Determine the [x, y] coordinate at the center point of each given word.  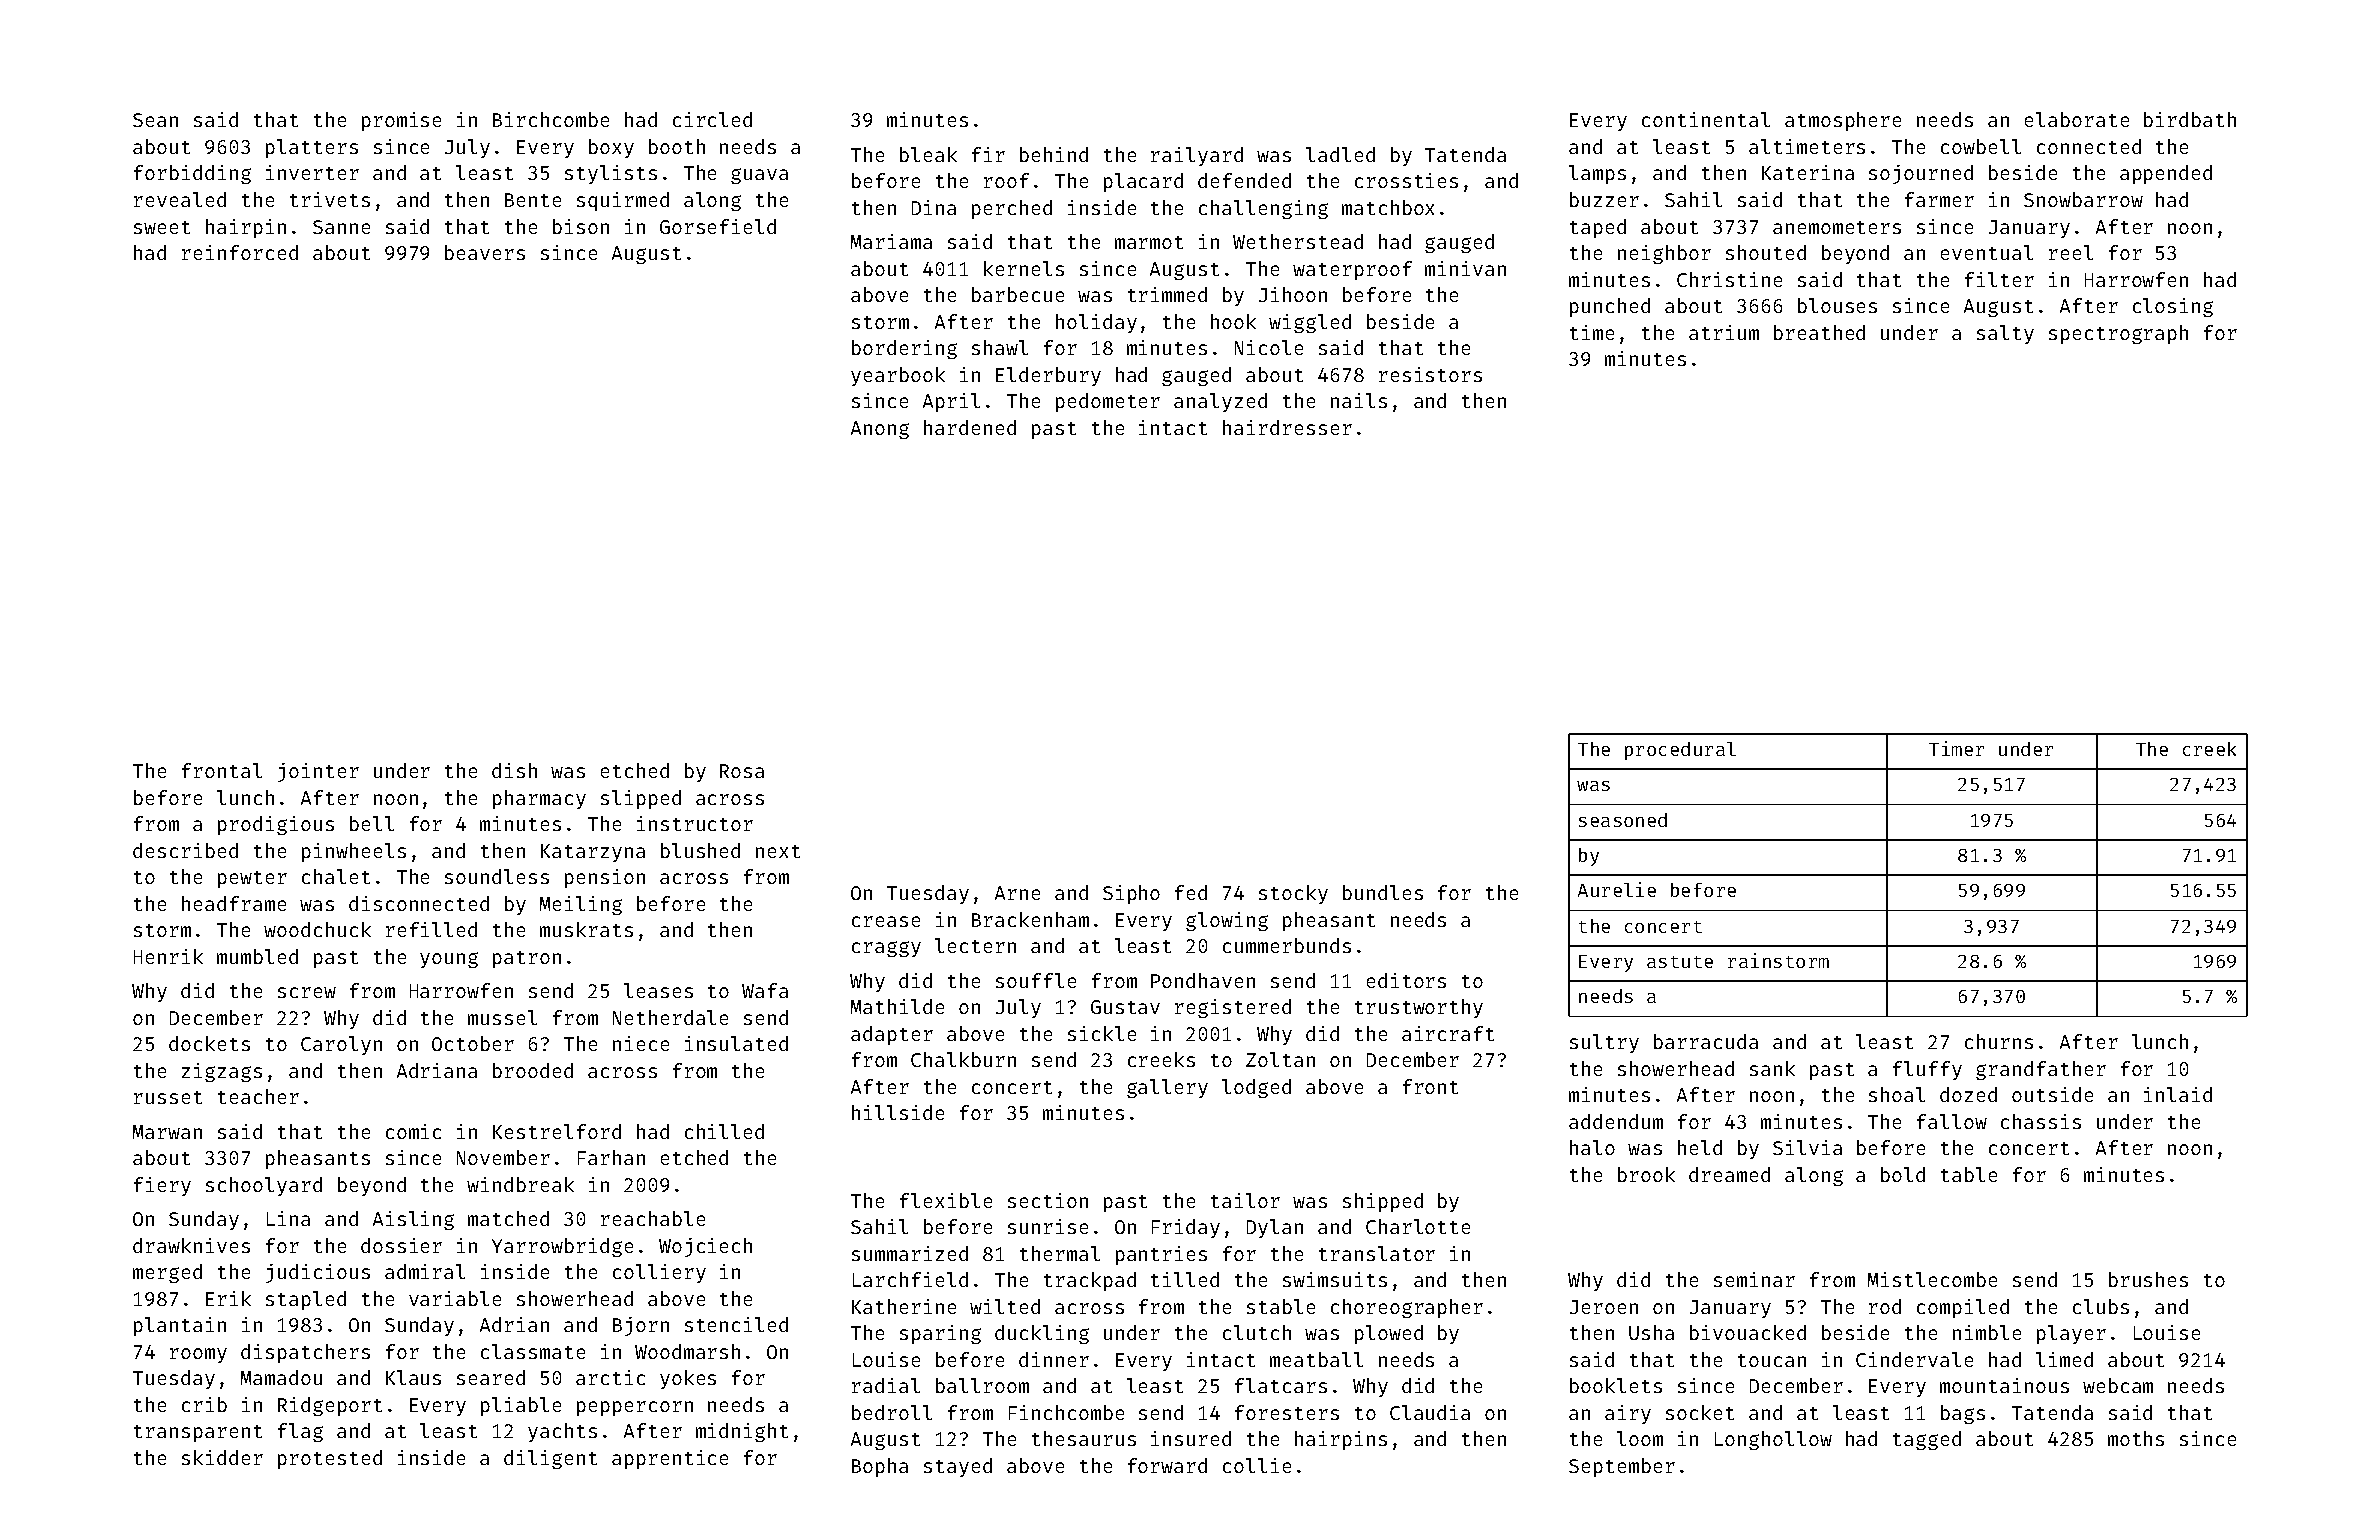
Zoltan [1280, 1059]
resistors [1430, 374]
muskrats [586, 929]
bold [1903, 1174]
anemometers [1837, 227]
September [1622, 1467]
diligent [550, 1459]
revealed [180, 199]
